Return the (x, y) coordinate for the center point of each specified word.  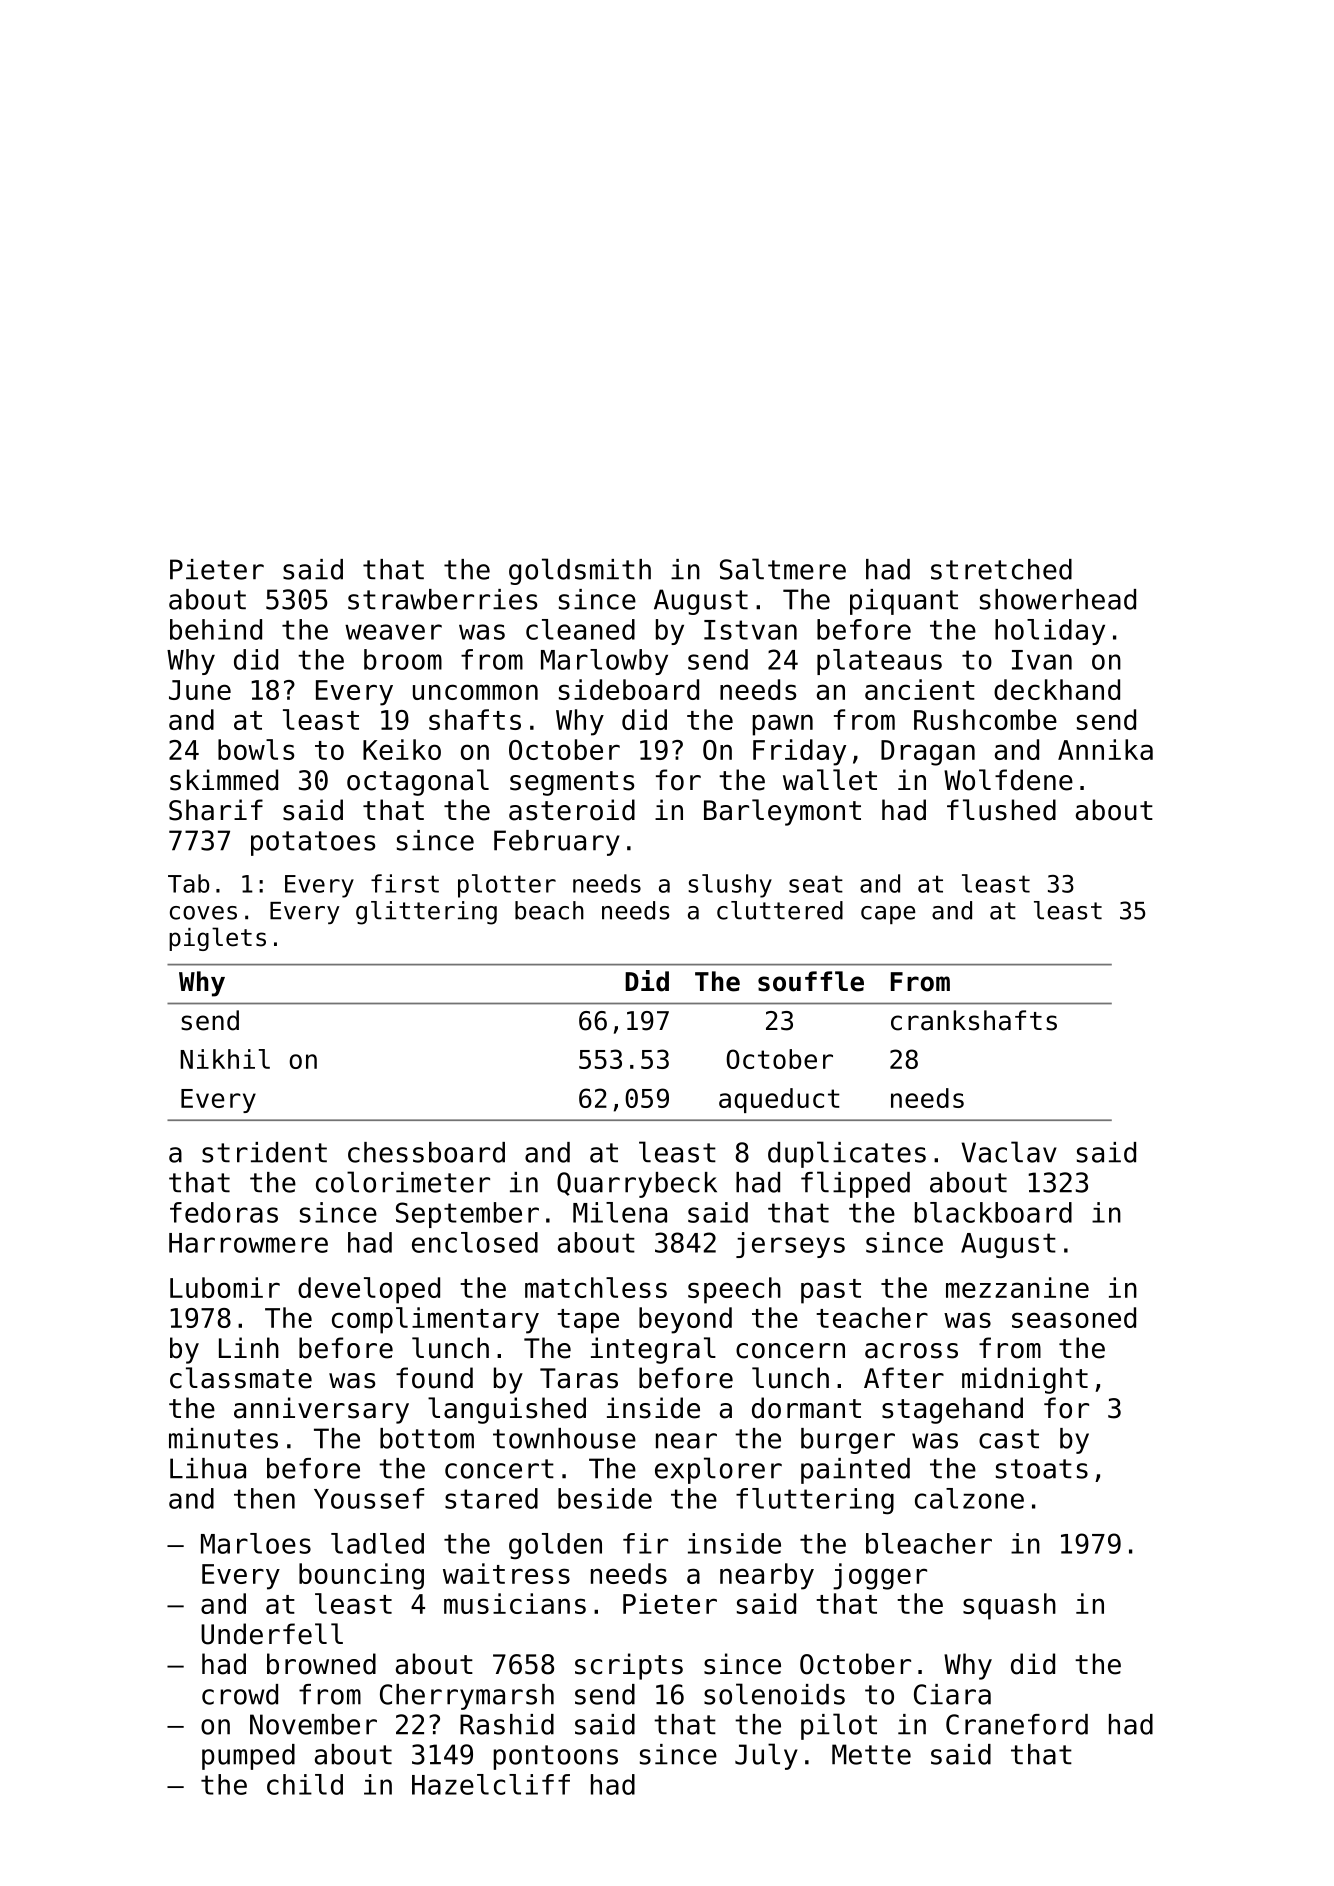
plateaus (879, 662)
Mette (871, 1754)
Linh (249, 1347)
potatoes (313, 843)
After (904, 1378)
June (200, 690)
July (766, 1756)
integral (653, 1350)
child (305, 1784)
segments (572, 783)
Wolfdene (1008, 780)
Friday (799, 752)
